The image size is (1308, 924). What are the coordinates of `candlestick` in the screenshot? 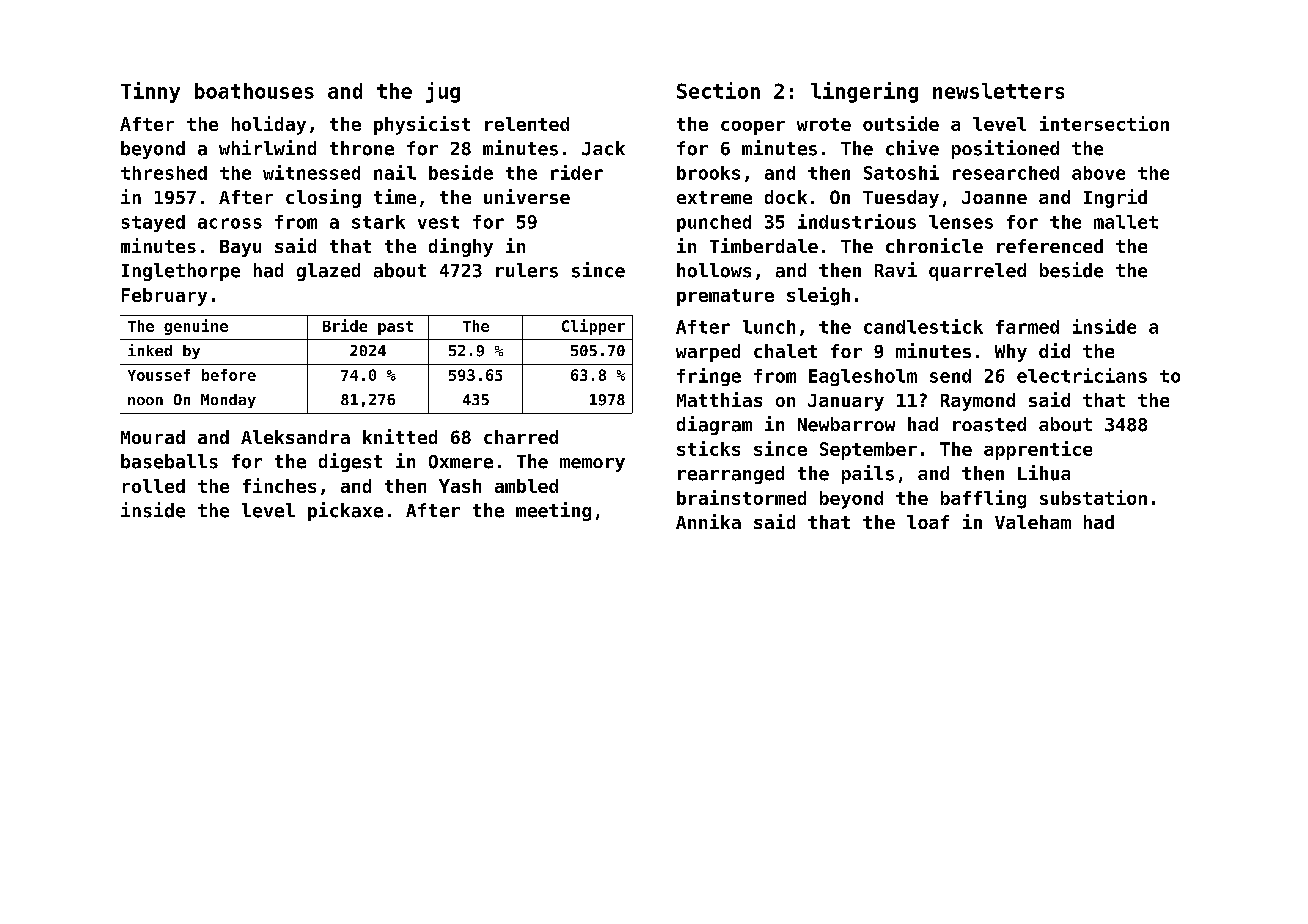 It's located at (923, 326).
